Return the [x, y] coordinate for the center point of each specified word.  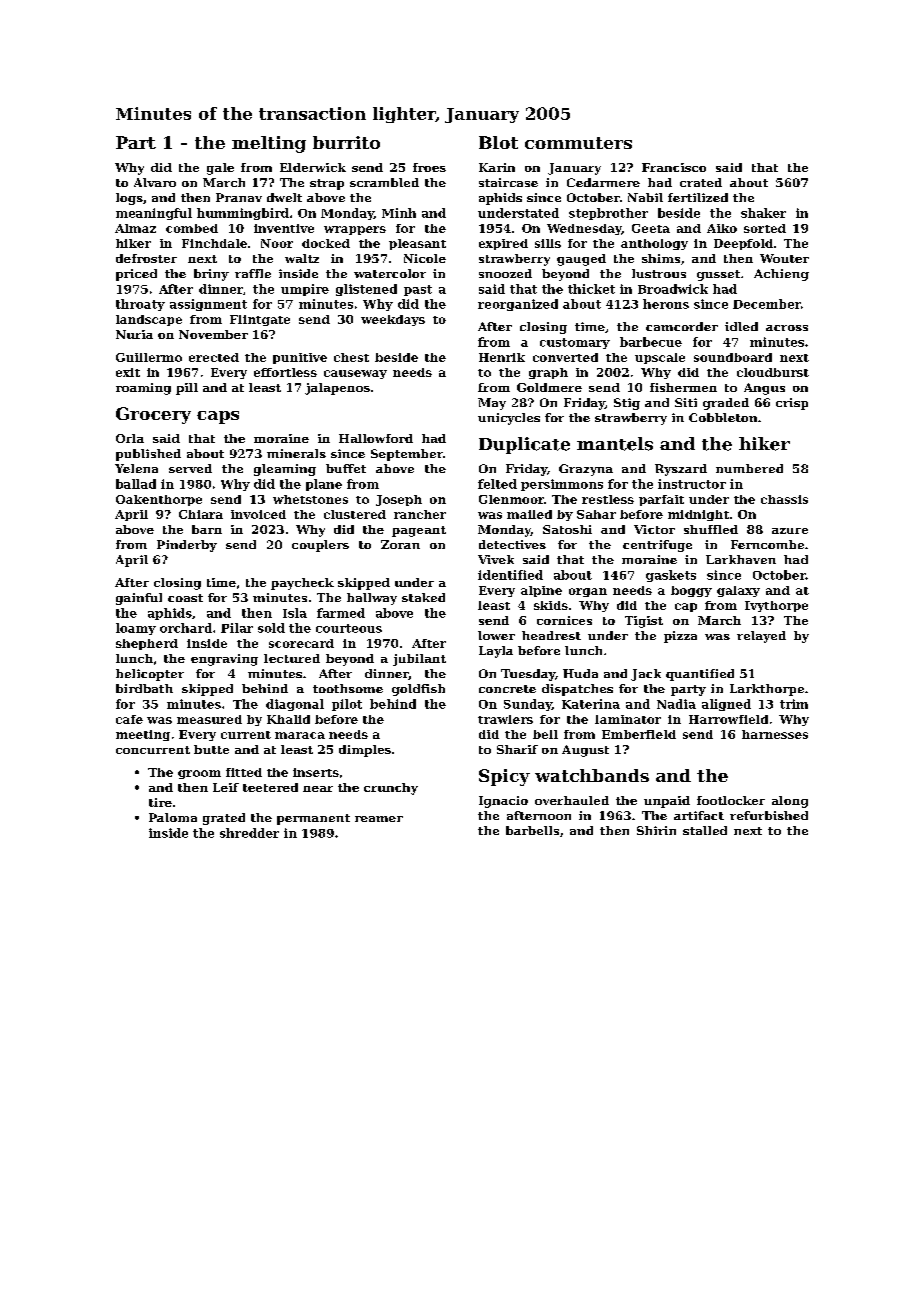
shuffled [711, 529]
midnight [698, 515]
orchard [186, 628]
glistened [366, 290]
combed [192, 228]
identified [510, 575]
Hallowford [376, 438]
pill [187, 389]
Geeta [651, 228]
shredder [249, 833]
